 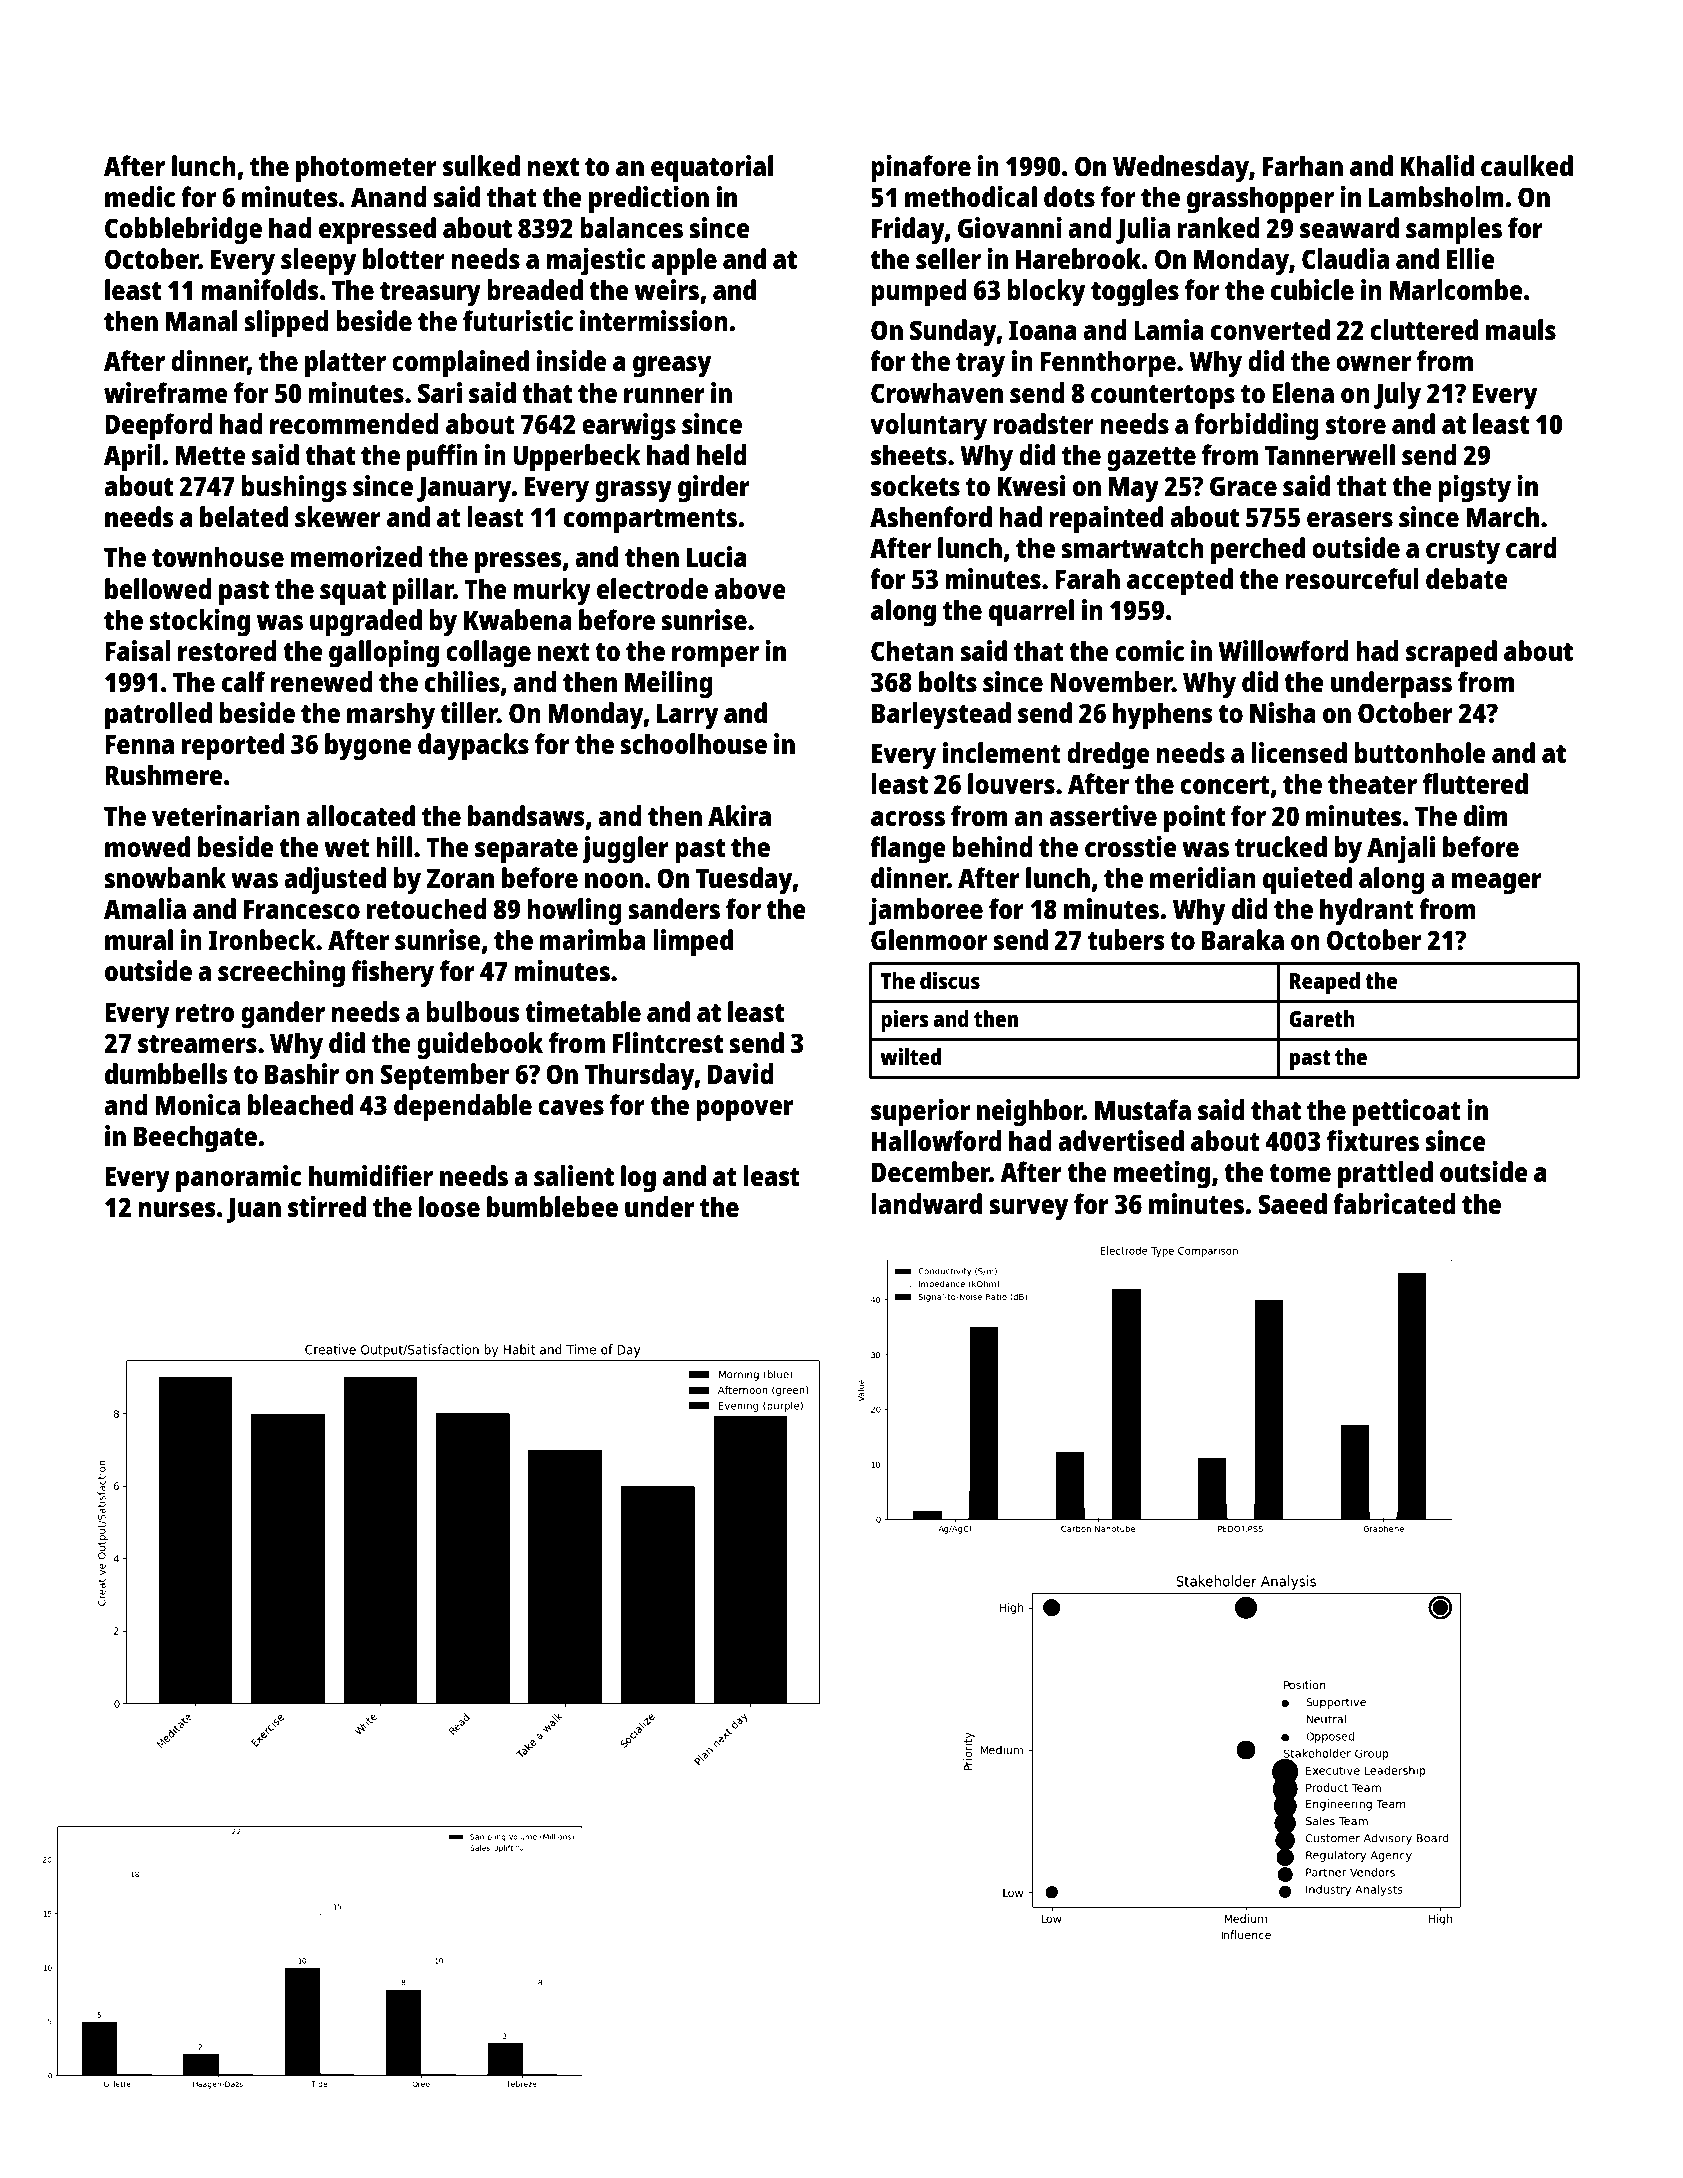 What do you see at coordinates (1270, 329) in the screenshot?
I see `converted` at bounding box center [1270, 329].
